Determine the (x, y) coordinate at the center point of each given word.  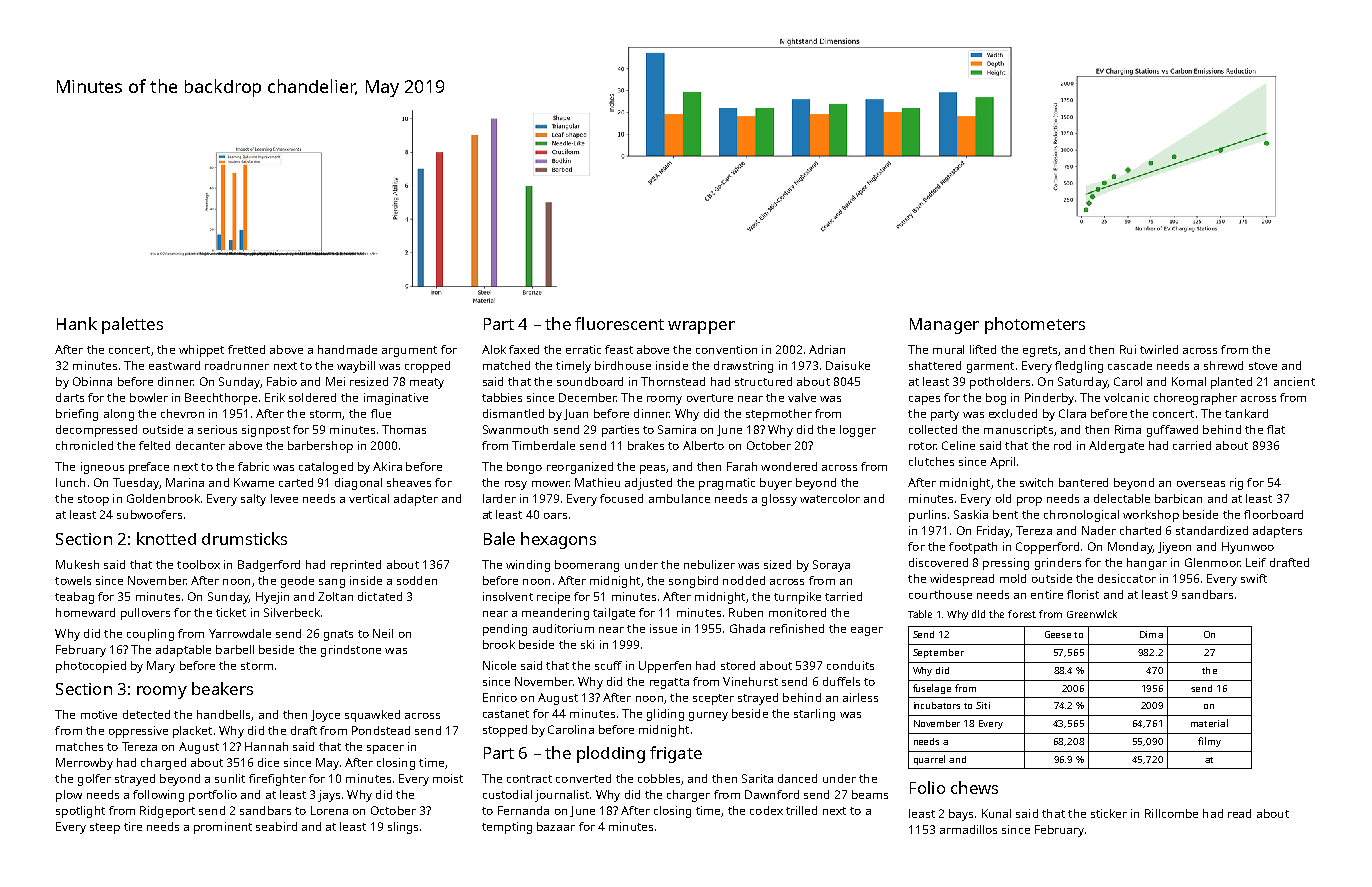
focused (621, 498)
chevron (182, 413)
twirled (1159, 349)
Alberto (703, 445)
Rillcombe (1171, 813)
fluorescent (619, 323)
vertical (369, 498)
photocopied (91, 667)
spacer (385, 749)
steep (105, 828)
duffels (841, 681)
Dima (1151, 634)
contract (529, 779)
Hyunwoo (1248, 548)
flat (1276, 429)
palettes (132, 325)
